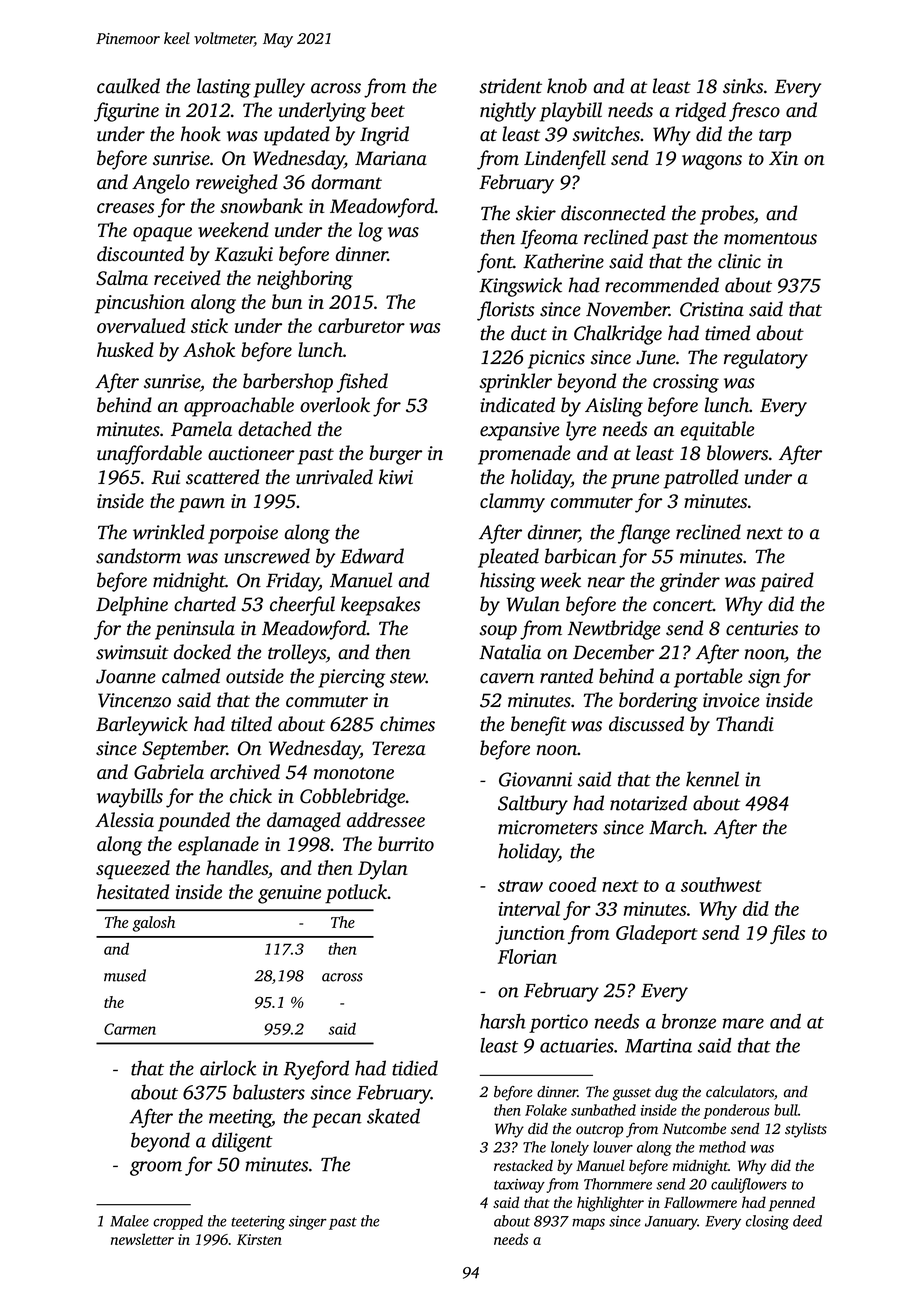 The height and width of the page is (1311, 924). I want to click on switches, so click(606, 134).
